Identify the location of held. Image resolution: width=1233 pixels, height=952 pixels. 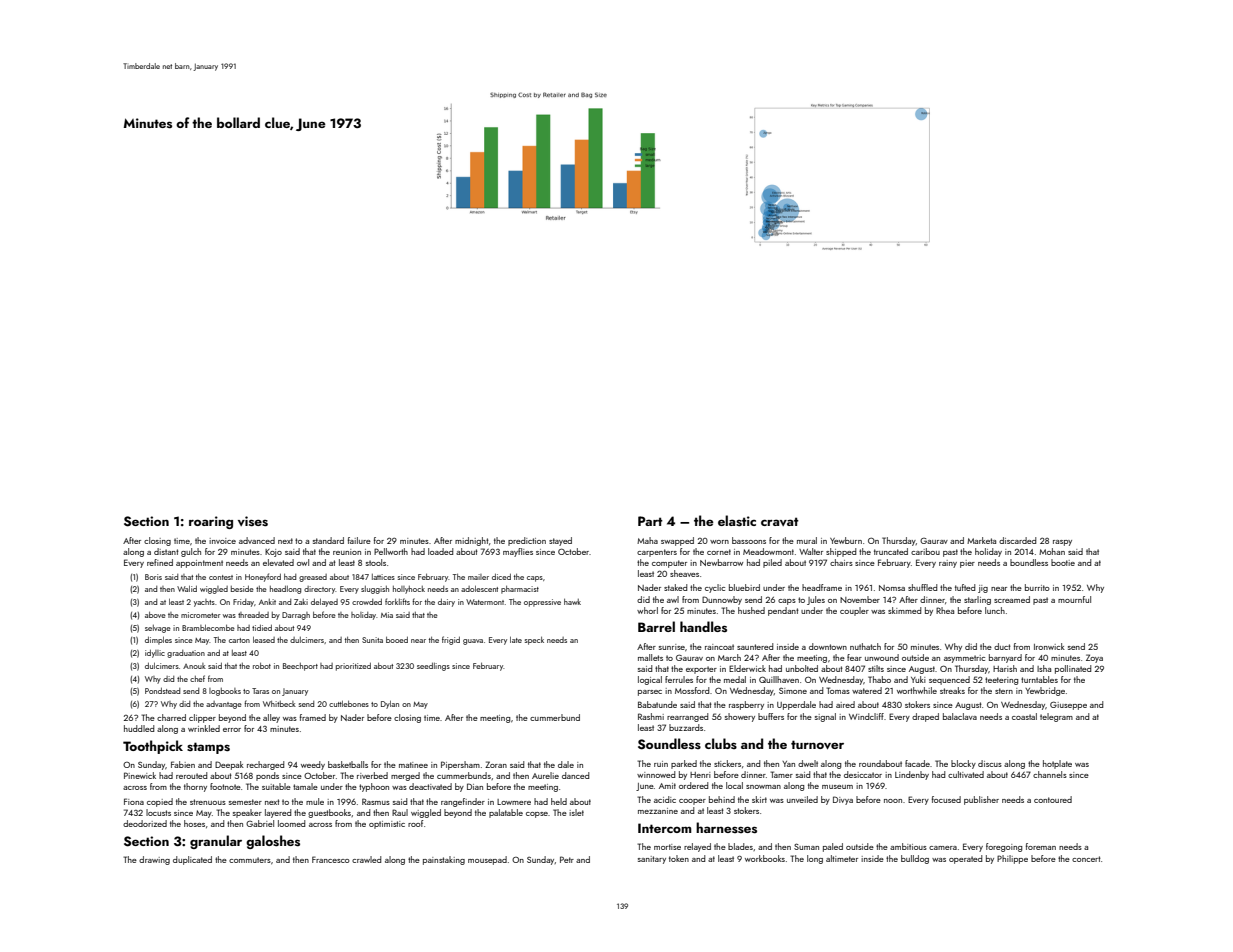
(559, 801).
